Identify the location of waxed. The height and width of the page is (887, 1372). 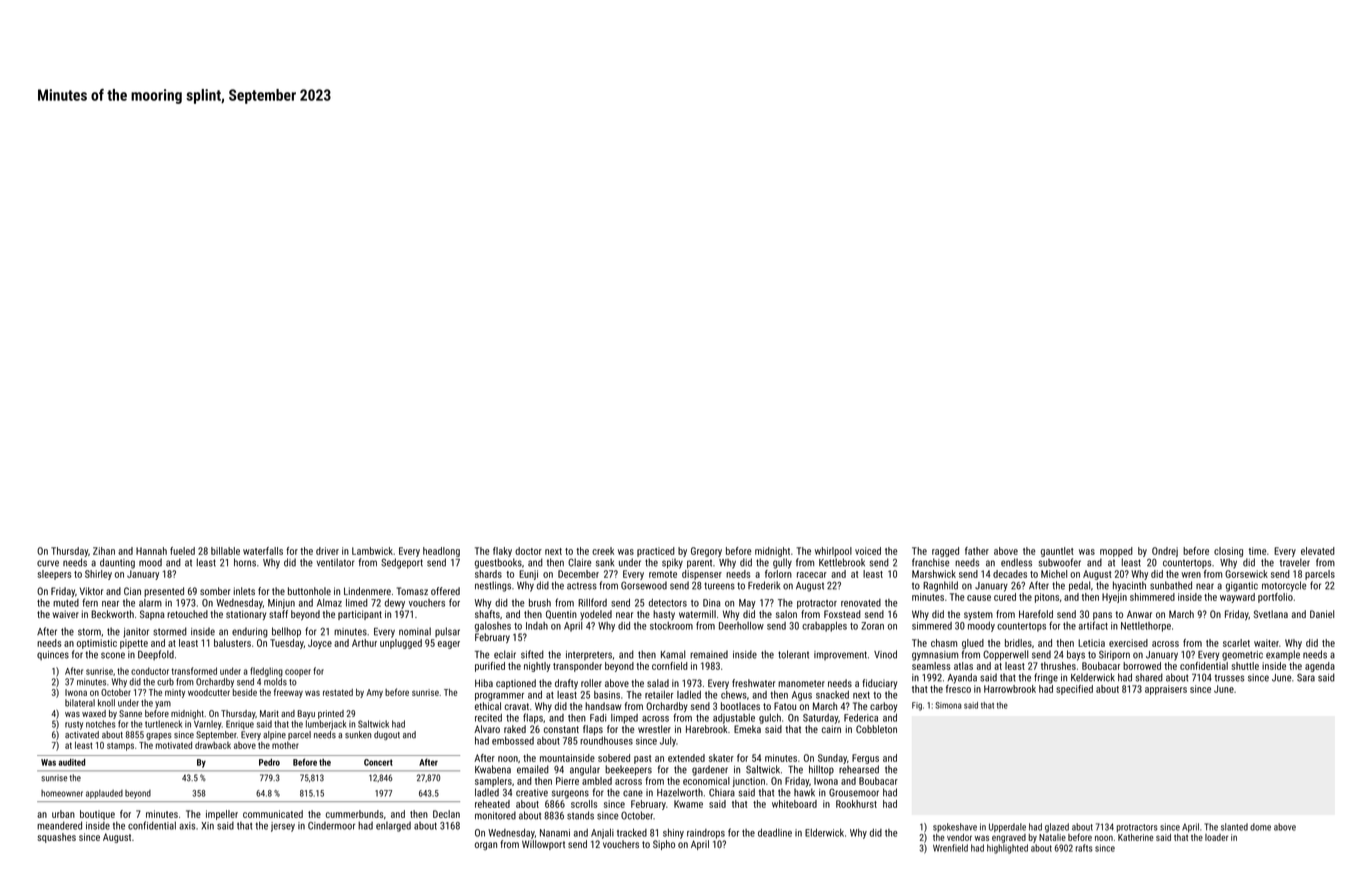
(94, 713).
